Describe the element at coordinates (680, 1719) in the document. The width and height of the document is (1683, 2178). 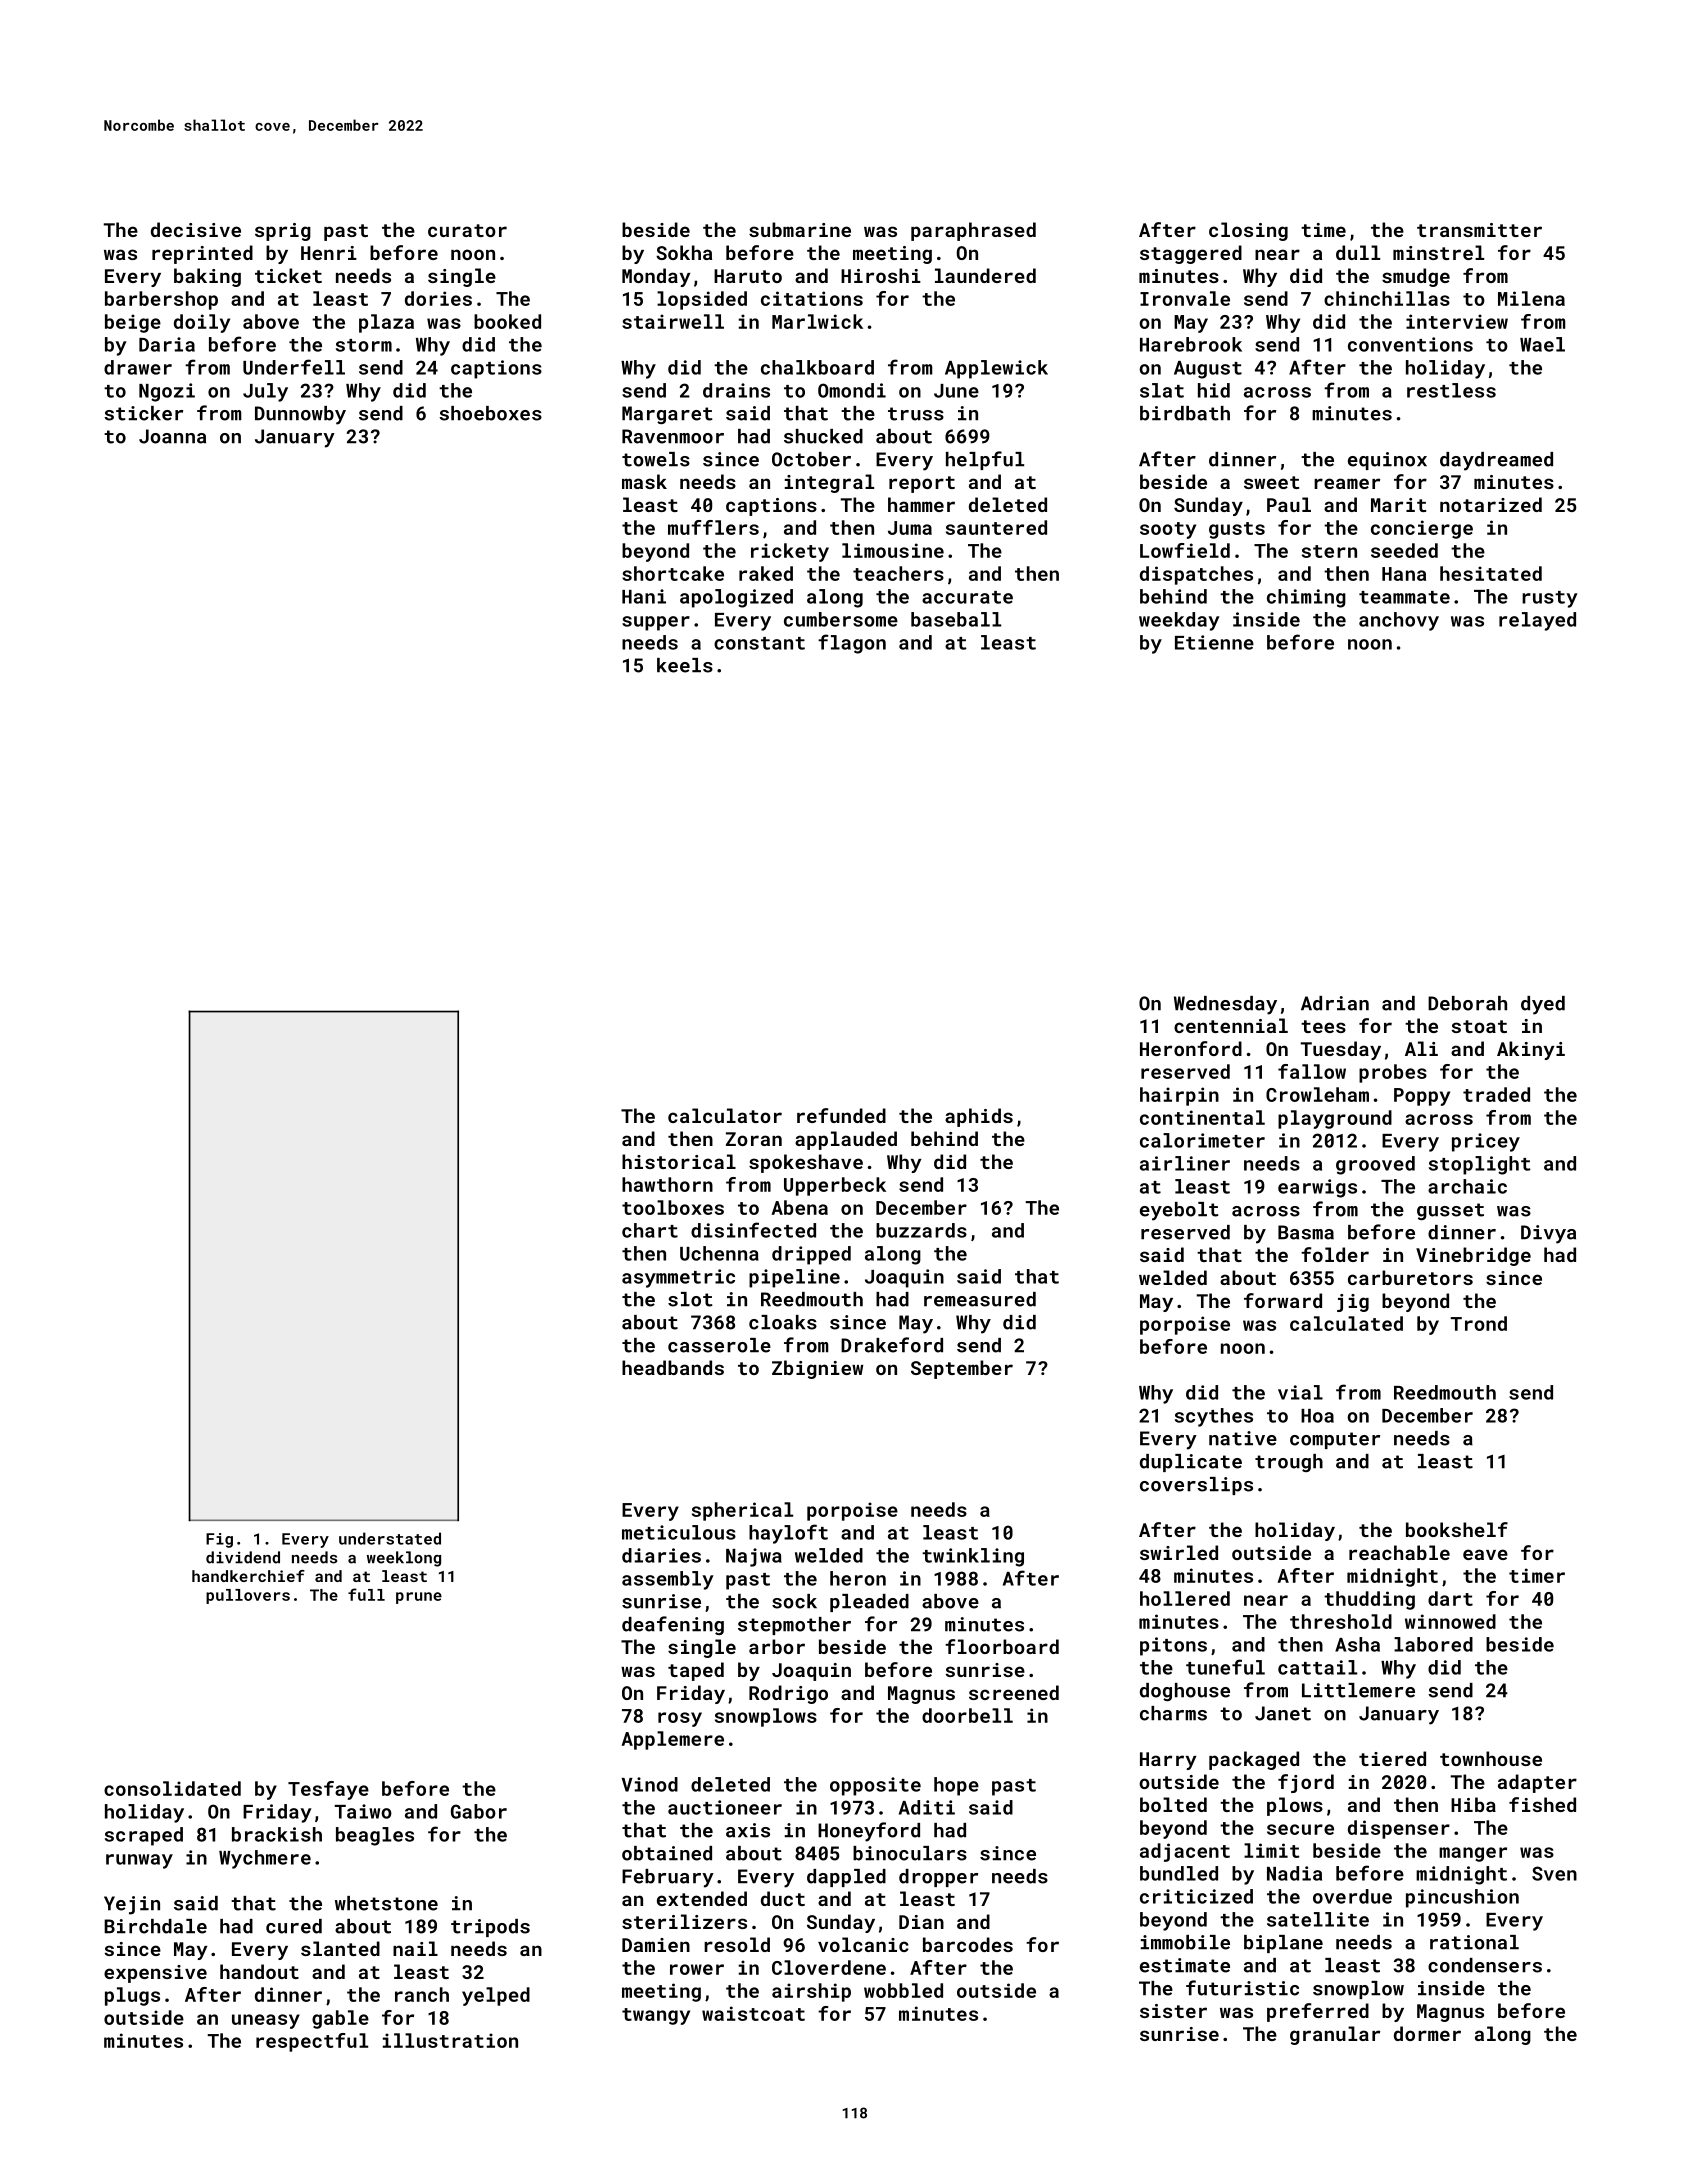
I see `rosy` at that location.
